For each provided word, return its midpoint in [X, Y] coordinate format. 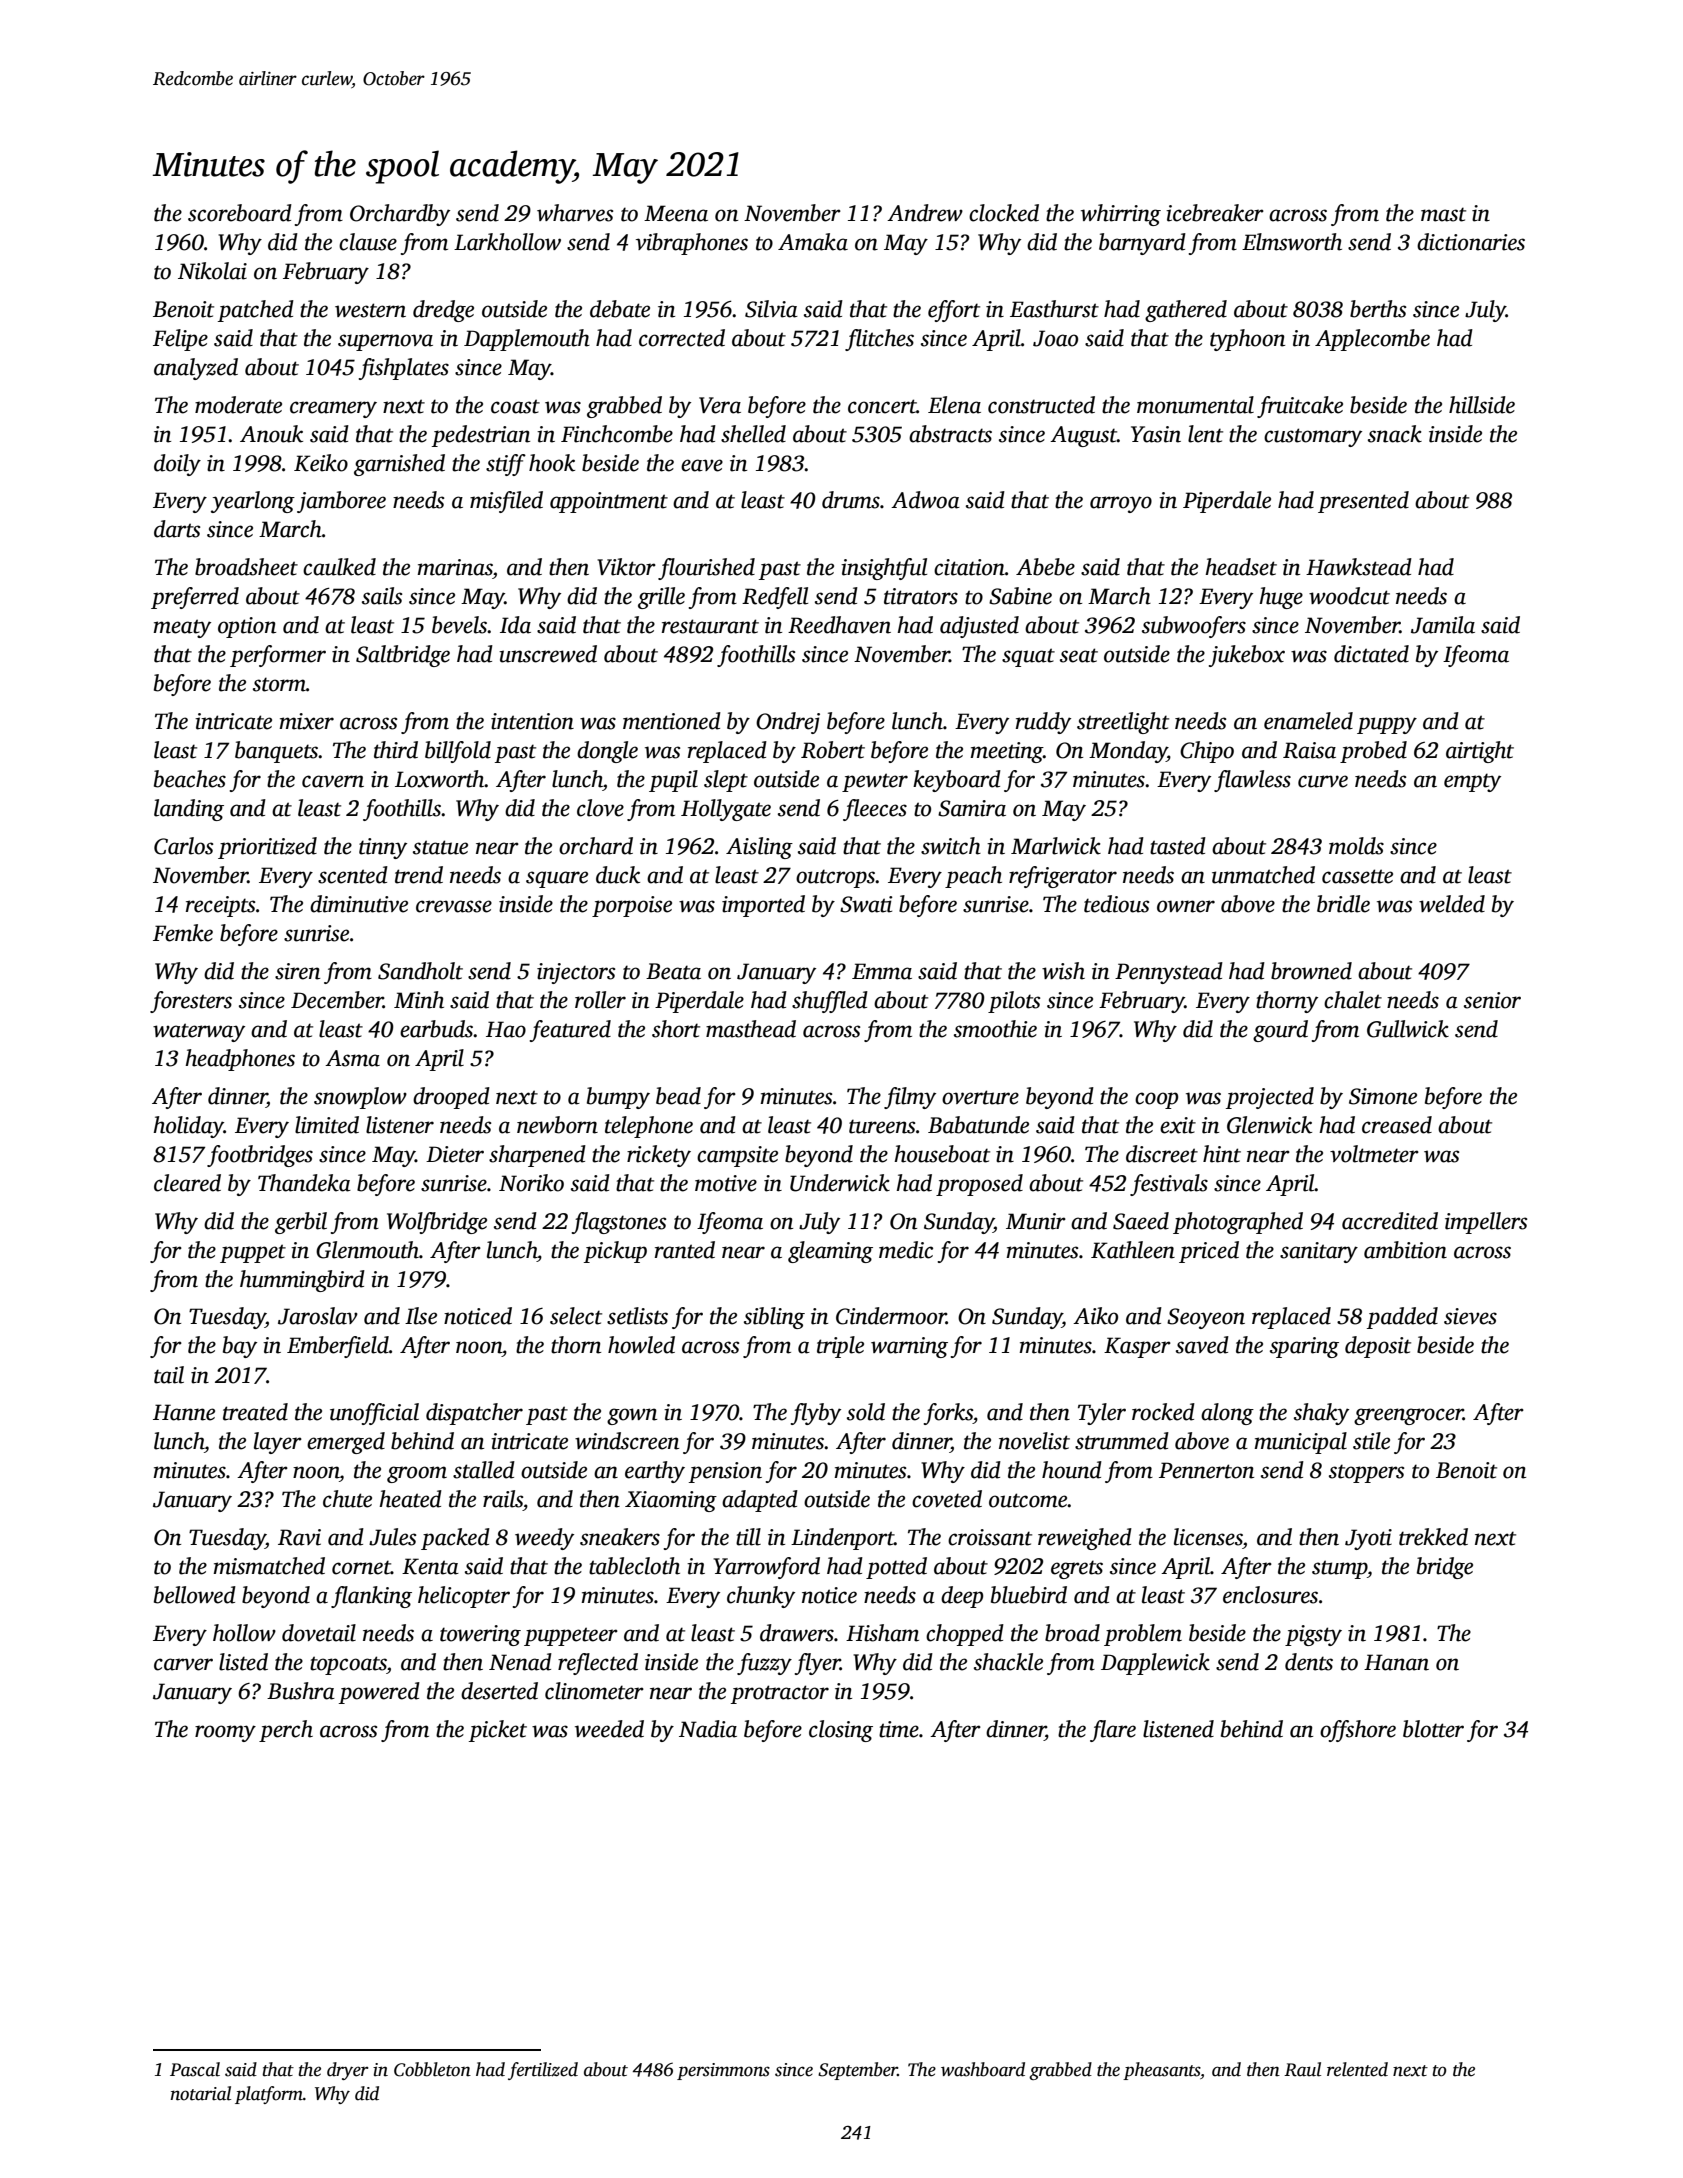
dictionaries [1471, 242]
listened [1178, 1729]
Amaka [813, 242]
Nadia [708, 1729]
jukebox [1247, 656]
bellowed [195, 1595]
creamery [333, 409]
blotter [1433, 1729]
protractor [780, 1694]
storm [279, 684]
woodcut [1349, 596]
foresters [191, 1002]
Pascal [195, 2069]
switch [951, 846]
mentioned [672, 721]
